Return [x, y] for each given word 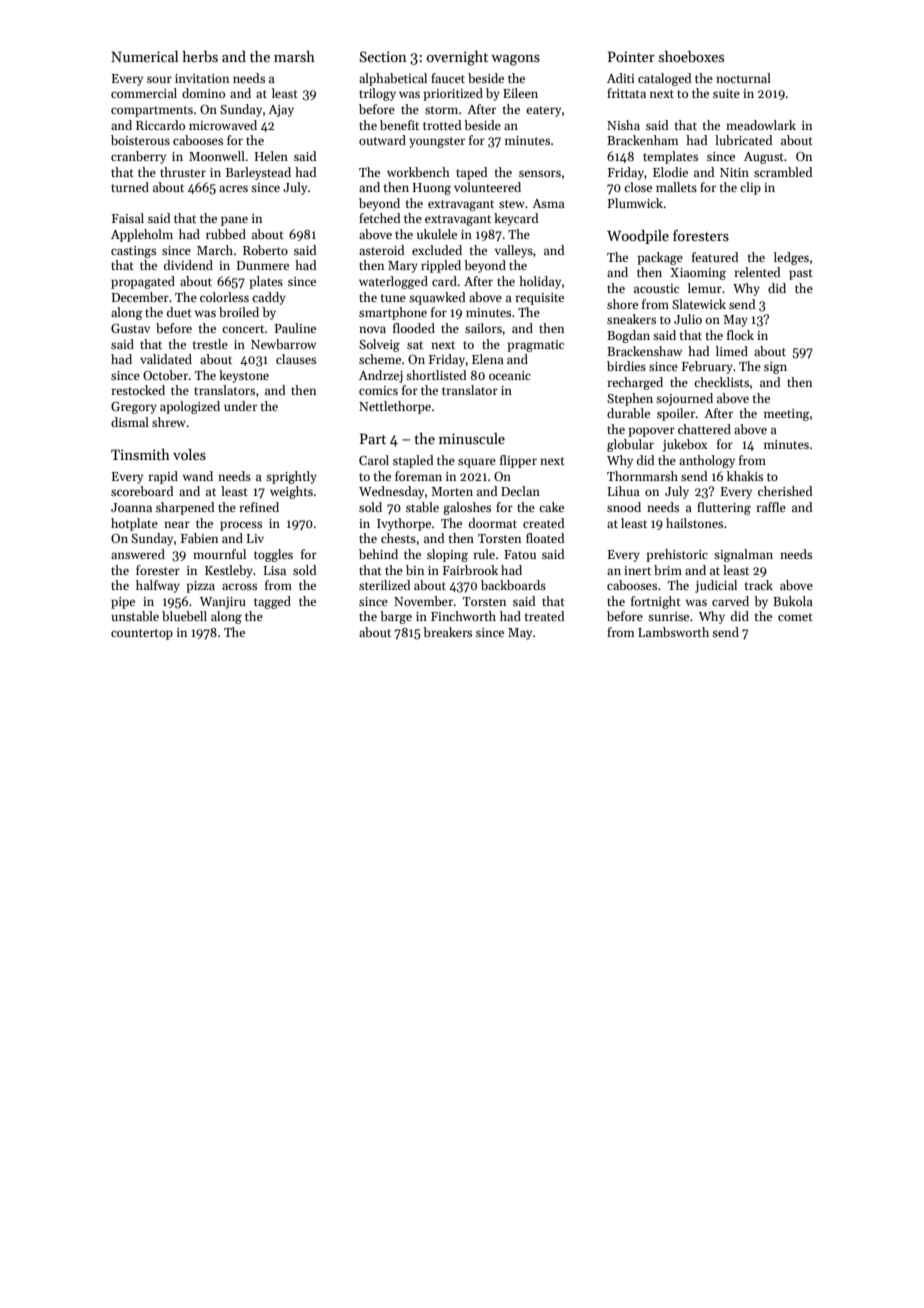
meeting [787, 415]
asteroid [382, 250]
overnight [457, 58]
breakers [447, 632]
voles [189, 454]
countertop [142, 634]
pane [234, 221]
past [801, 274]
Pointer [631, 56]
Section [383, 56]
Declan [520, 491]
